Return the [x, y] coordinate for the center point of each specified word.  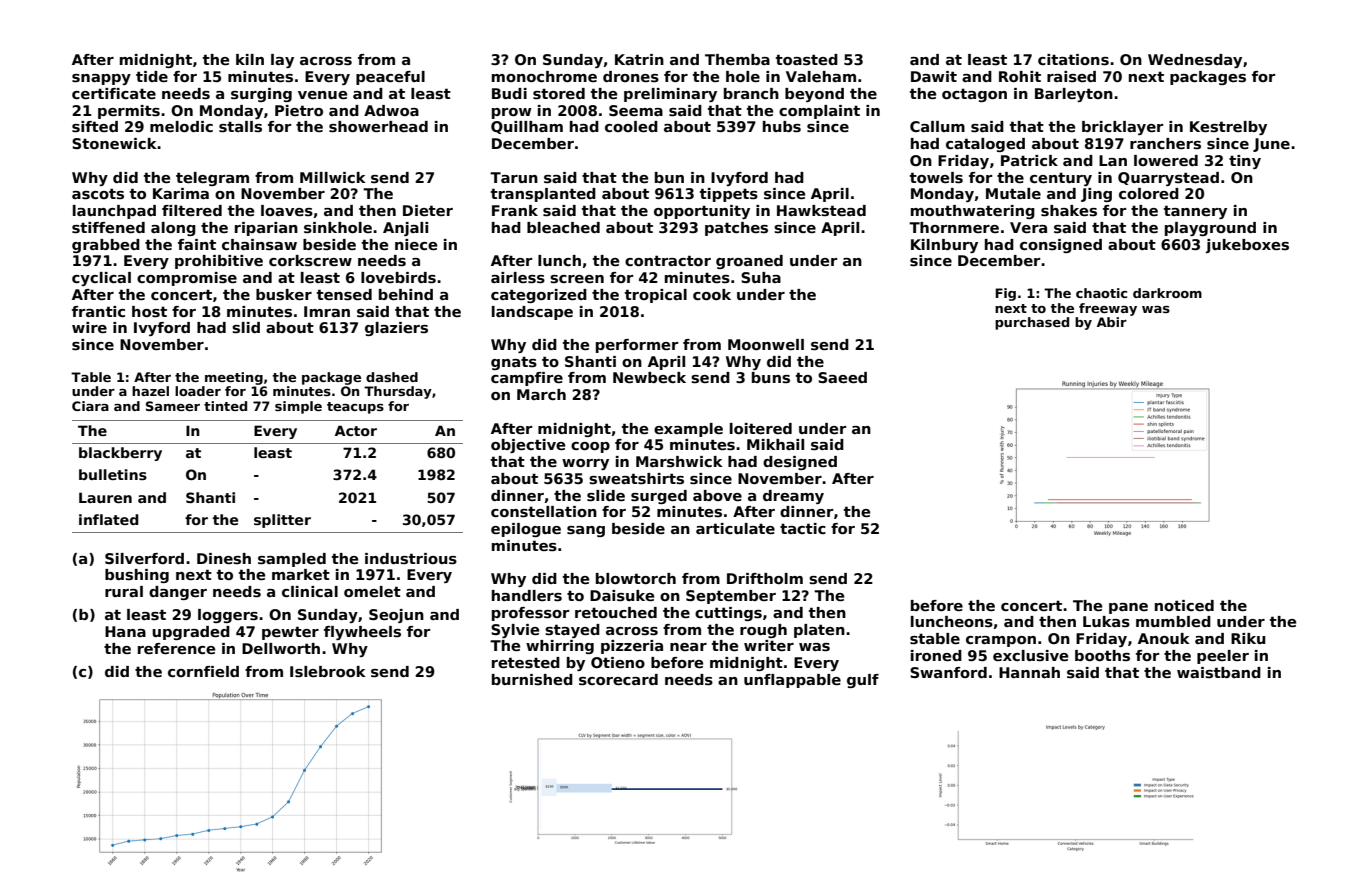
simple [298, 407]
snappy [101, 79]
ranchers [1165, 143]
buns [771, 377]
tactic [803, 528]
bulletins [113, 474]
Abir [1112, 322]
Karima [181, 193]
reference [176, 648]
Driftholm [765, 578]
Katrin [639, 59]
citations [1073, 59]
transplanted [543, 195]
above [717, 495]
